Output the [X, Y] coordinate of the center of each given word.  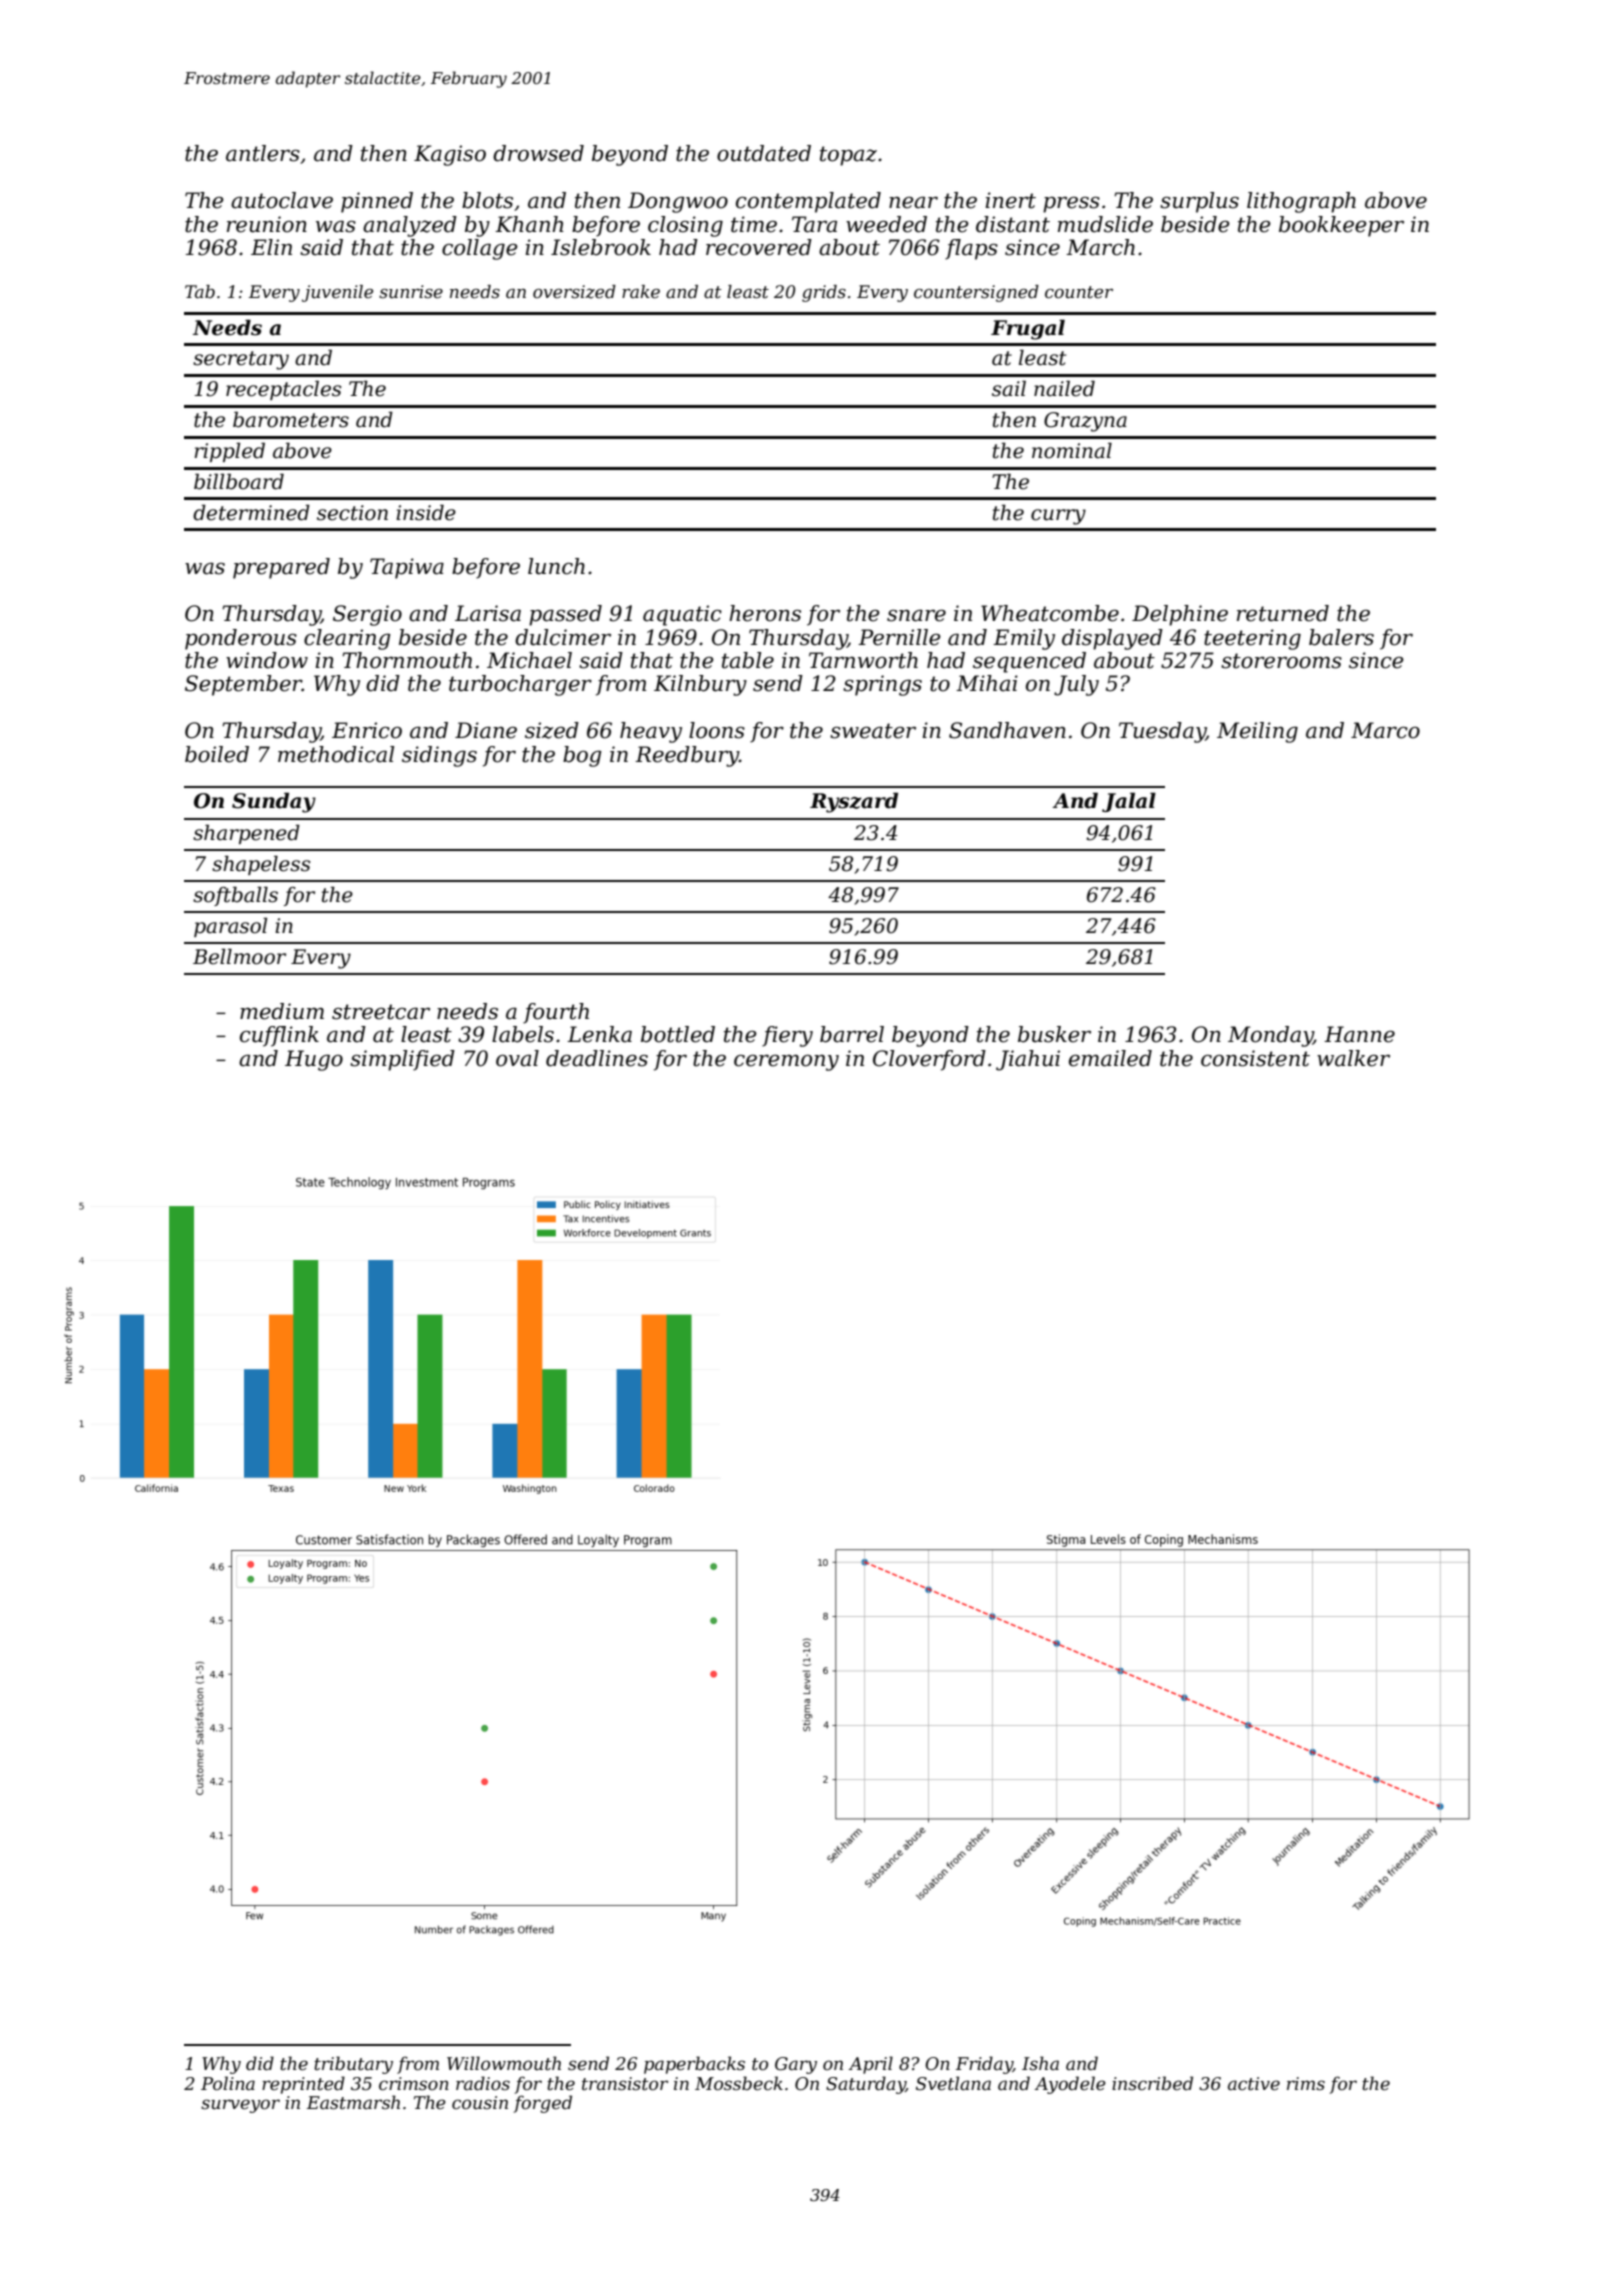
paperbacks [694, 2065]
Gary [796, 2065]
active [1254, 2084]
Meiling [1257, 732]
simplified [402, 1060]
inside [426, 512]
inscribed [1152, 2083]
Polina [228, 2083]
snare [916, 615]
